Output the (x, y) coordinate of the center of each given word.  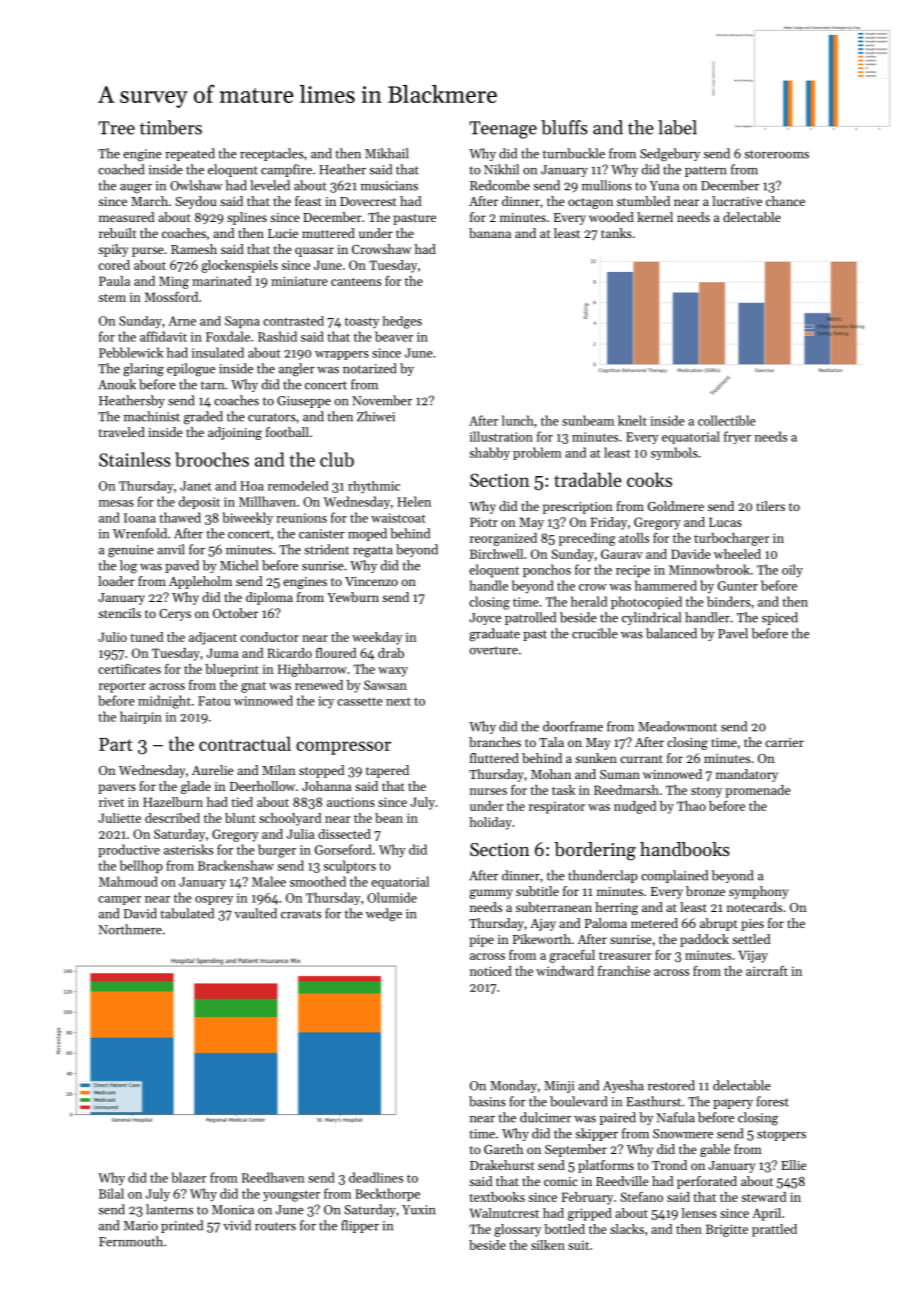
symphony (758, 892)
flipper (360, 1226)
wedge (384, 915)
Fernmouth (131, 1241)
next (398, 701)
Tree (116, 128)
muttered (328, 233)
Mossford (171, 297)
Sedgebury (670, 155)
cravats (301, 914)
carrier (784, 742)
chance (785, 201)
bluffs (564, 127)
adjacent (213, 638)
